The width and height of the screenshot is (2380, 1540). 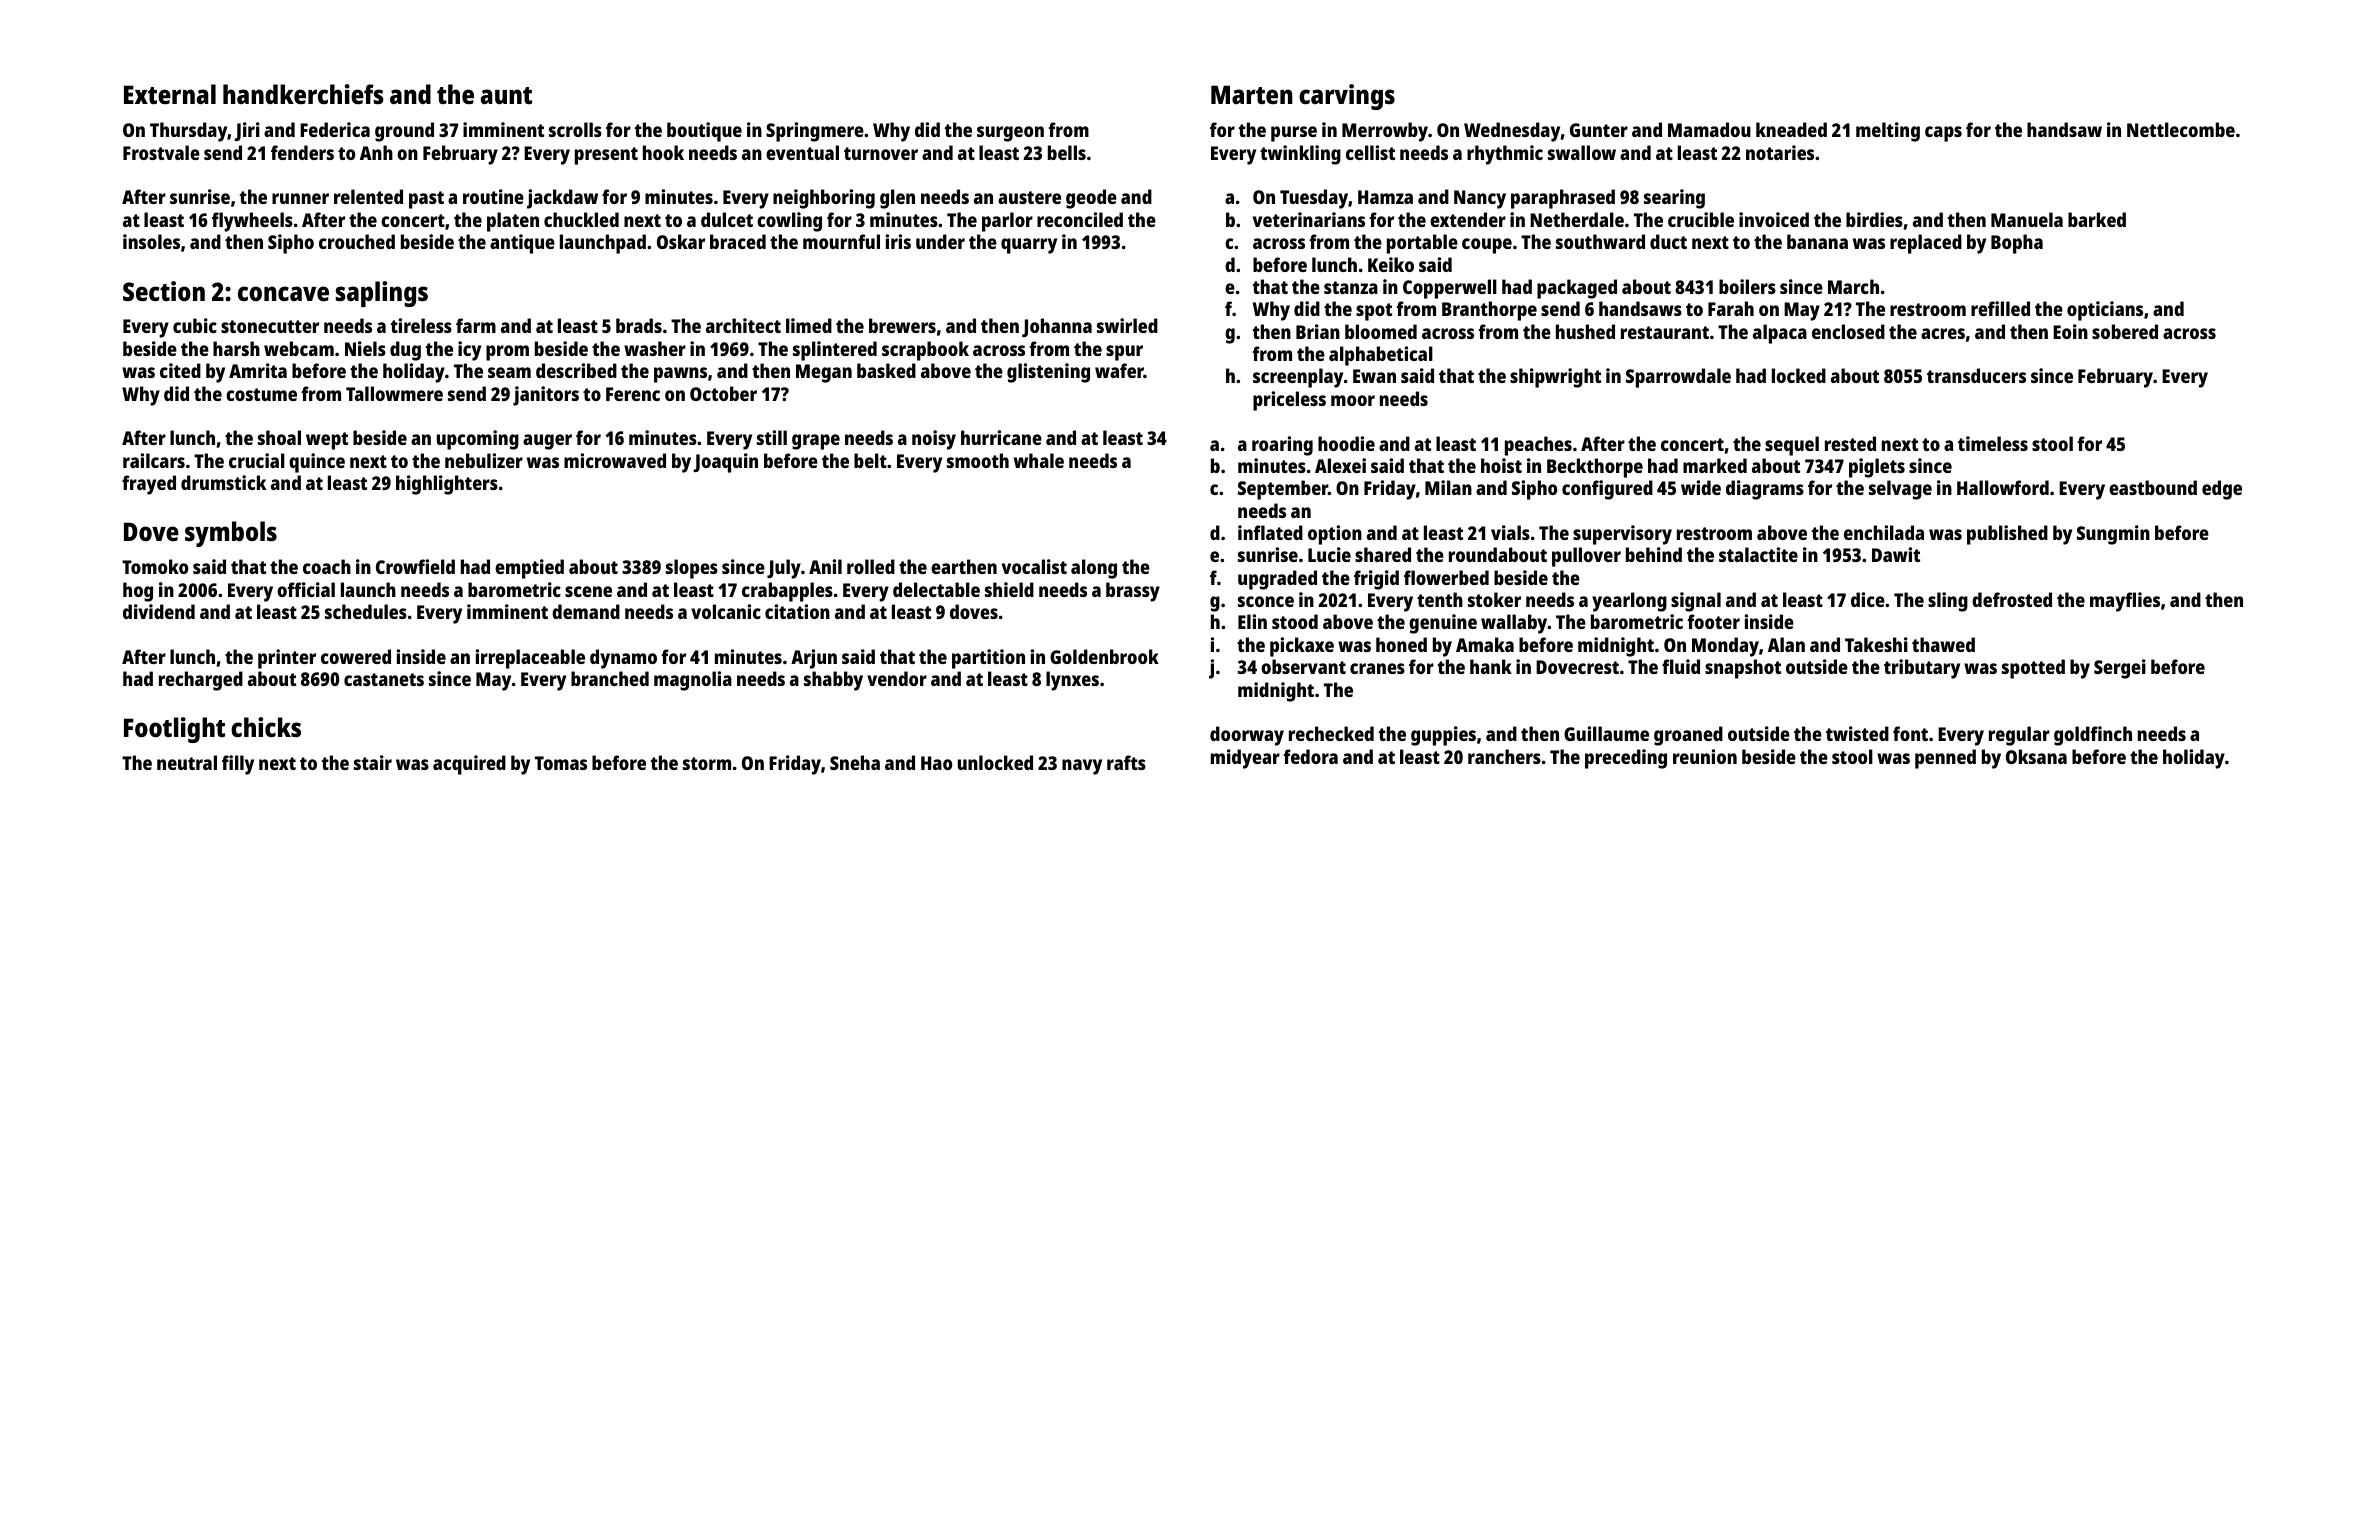 I want to click on midyear, so click(x=1245, y=759).
